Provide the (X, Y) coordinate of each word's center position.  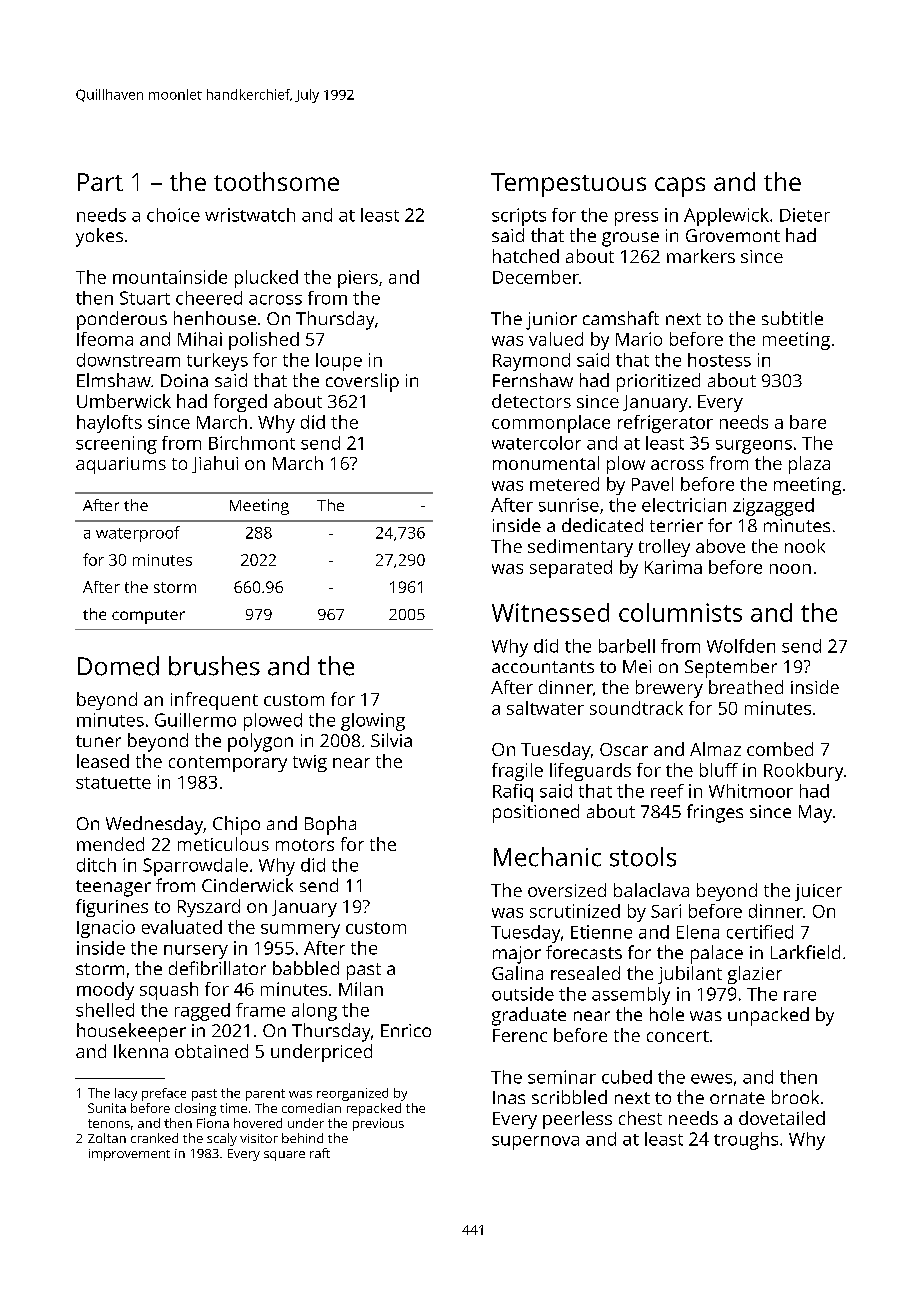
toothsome (276, 181)
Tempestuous (568, 185)
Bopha (330, 825)
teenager (113, 888)
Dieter (805, 215)
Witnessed (550, 612)
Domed (118, 666)
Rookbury (803, 772)
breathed (746, 687)
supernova (535, 1143)
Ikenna (141, 1051)
